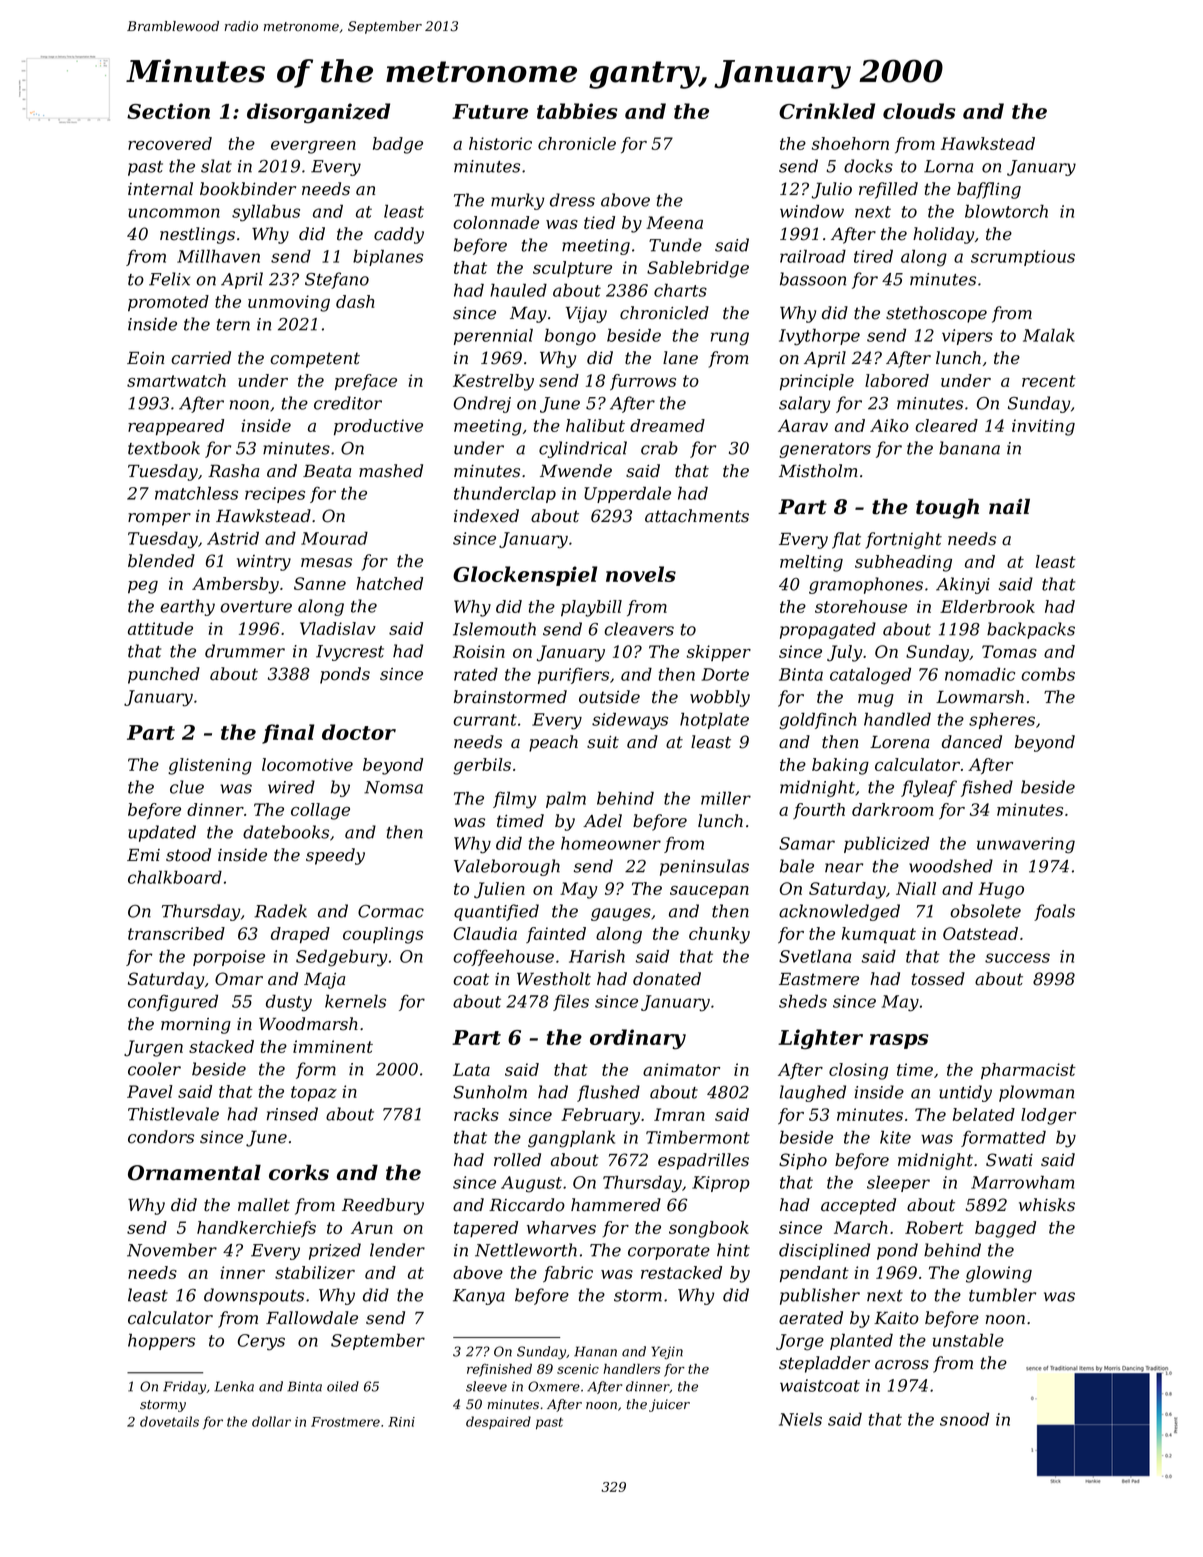 Image resolution: width=1203 pixels, height=1557 pixels. What do you see at coordinates (876, 700) in the image?
I see `mug` at bounding box center [876, 700].
